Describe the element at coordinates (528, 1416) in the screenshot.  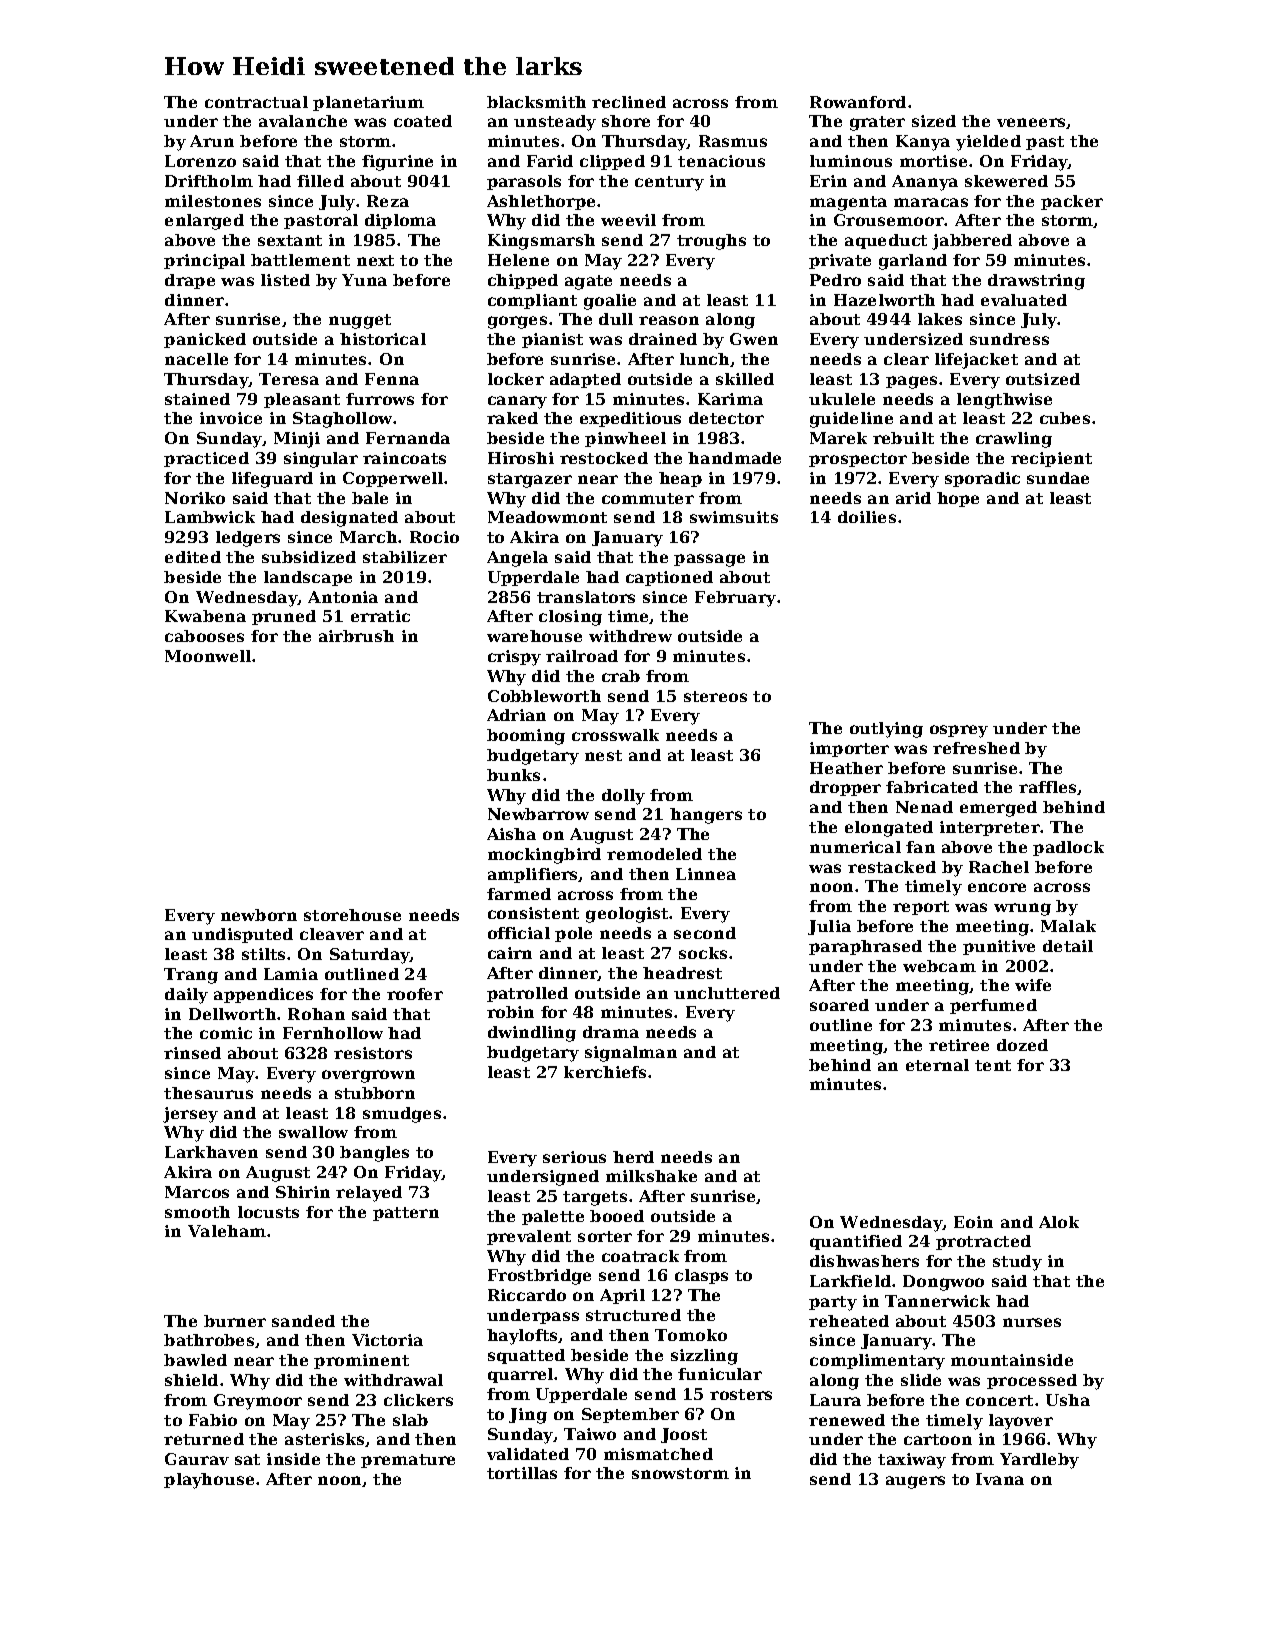
I see `Jing` at that location.
